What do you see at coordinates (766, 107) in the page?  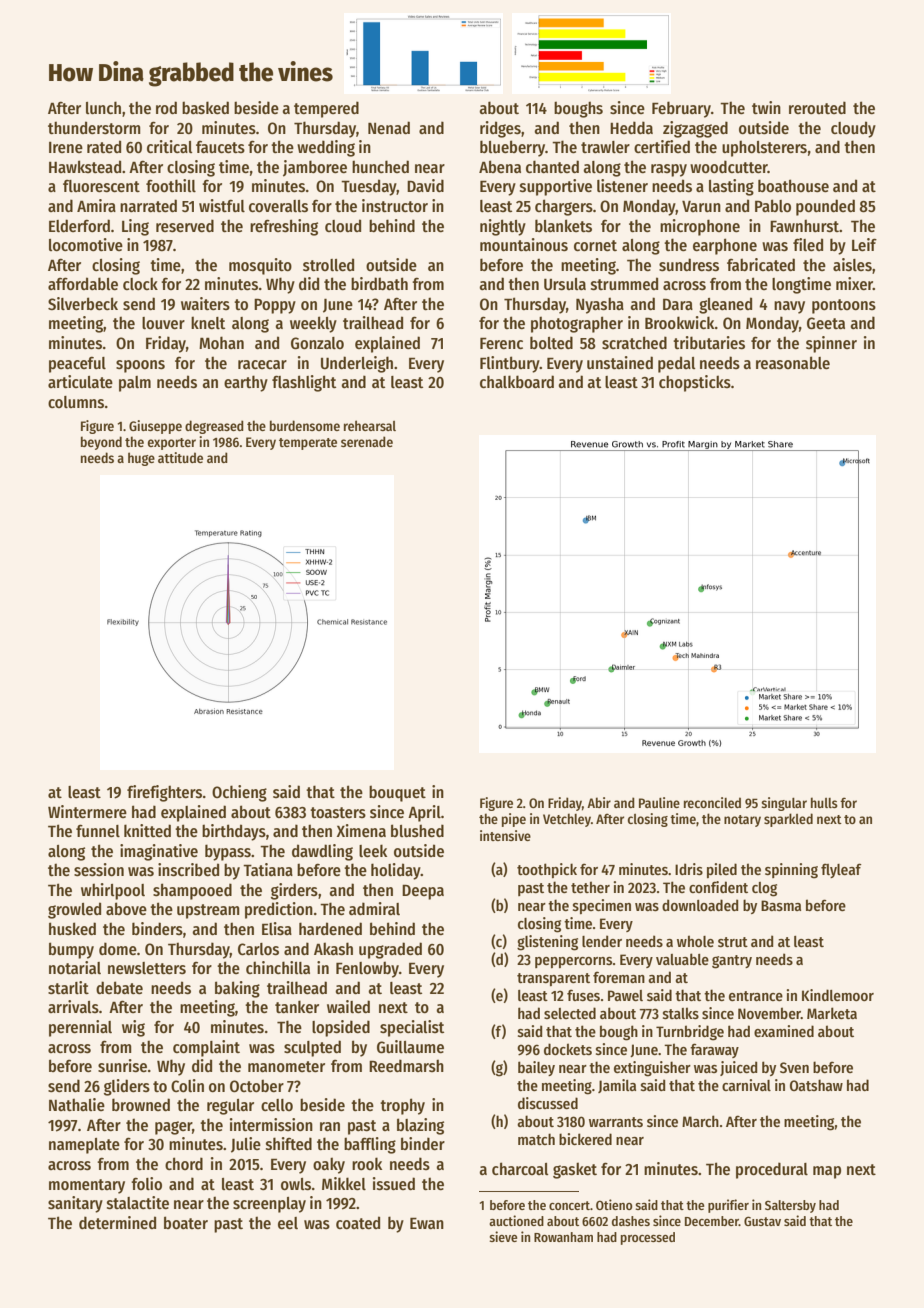 I see `twin` at bounding box center [766, 107].
